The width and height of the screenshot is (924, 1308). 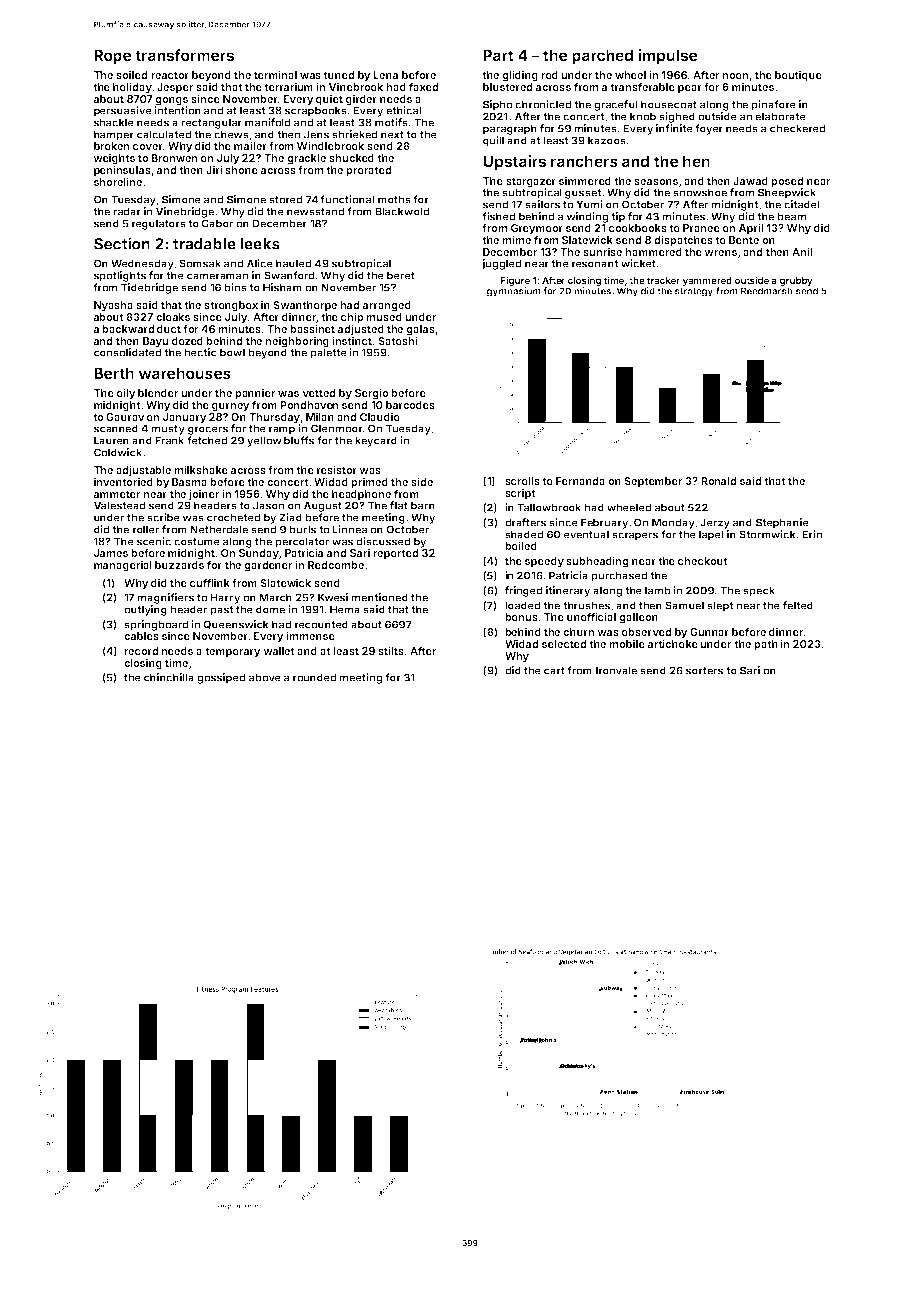 I want to click on gossiped, so click(x=221, y=678).
